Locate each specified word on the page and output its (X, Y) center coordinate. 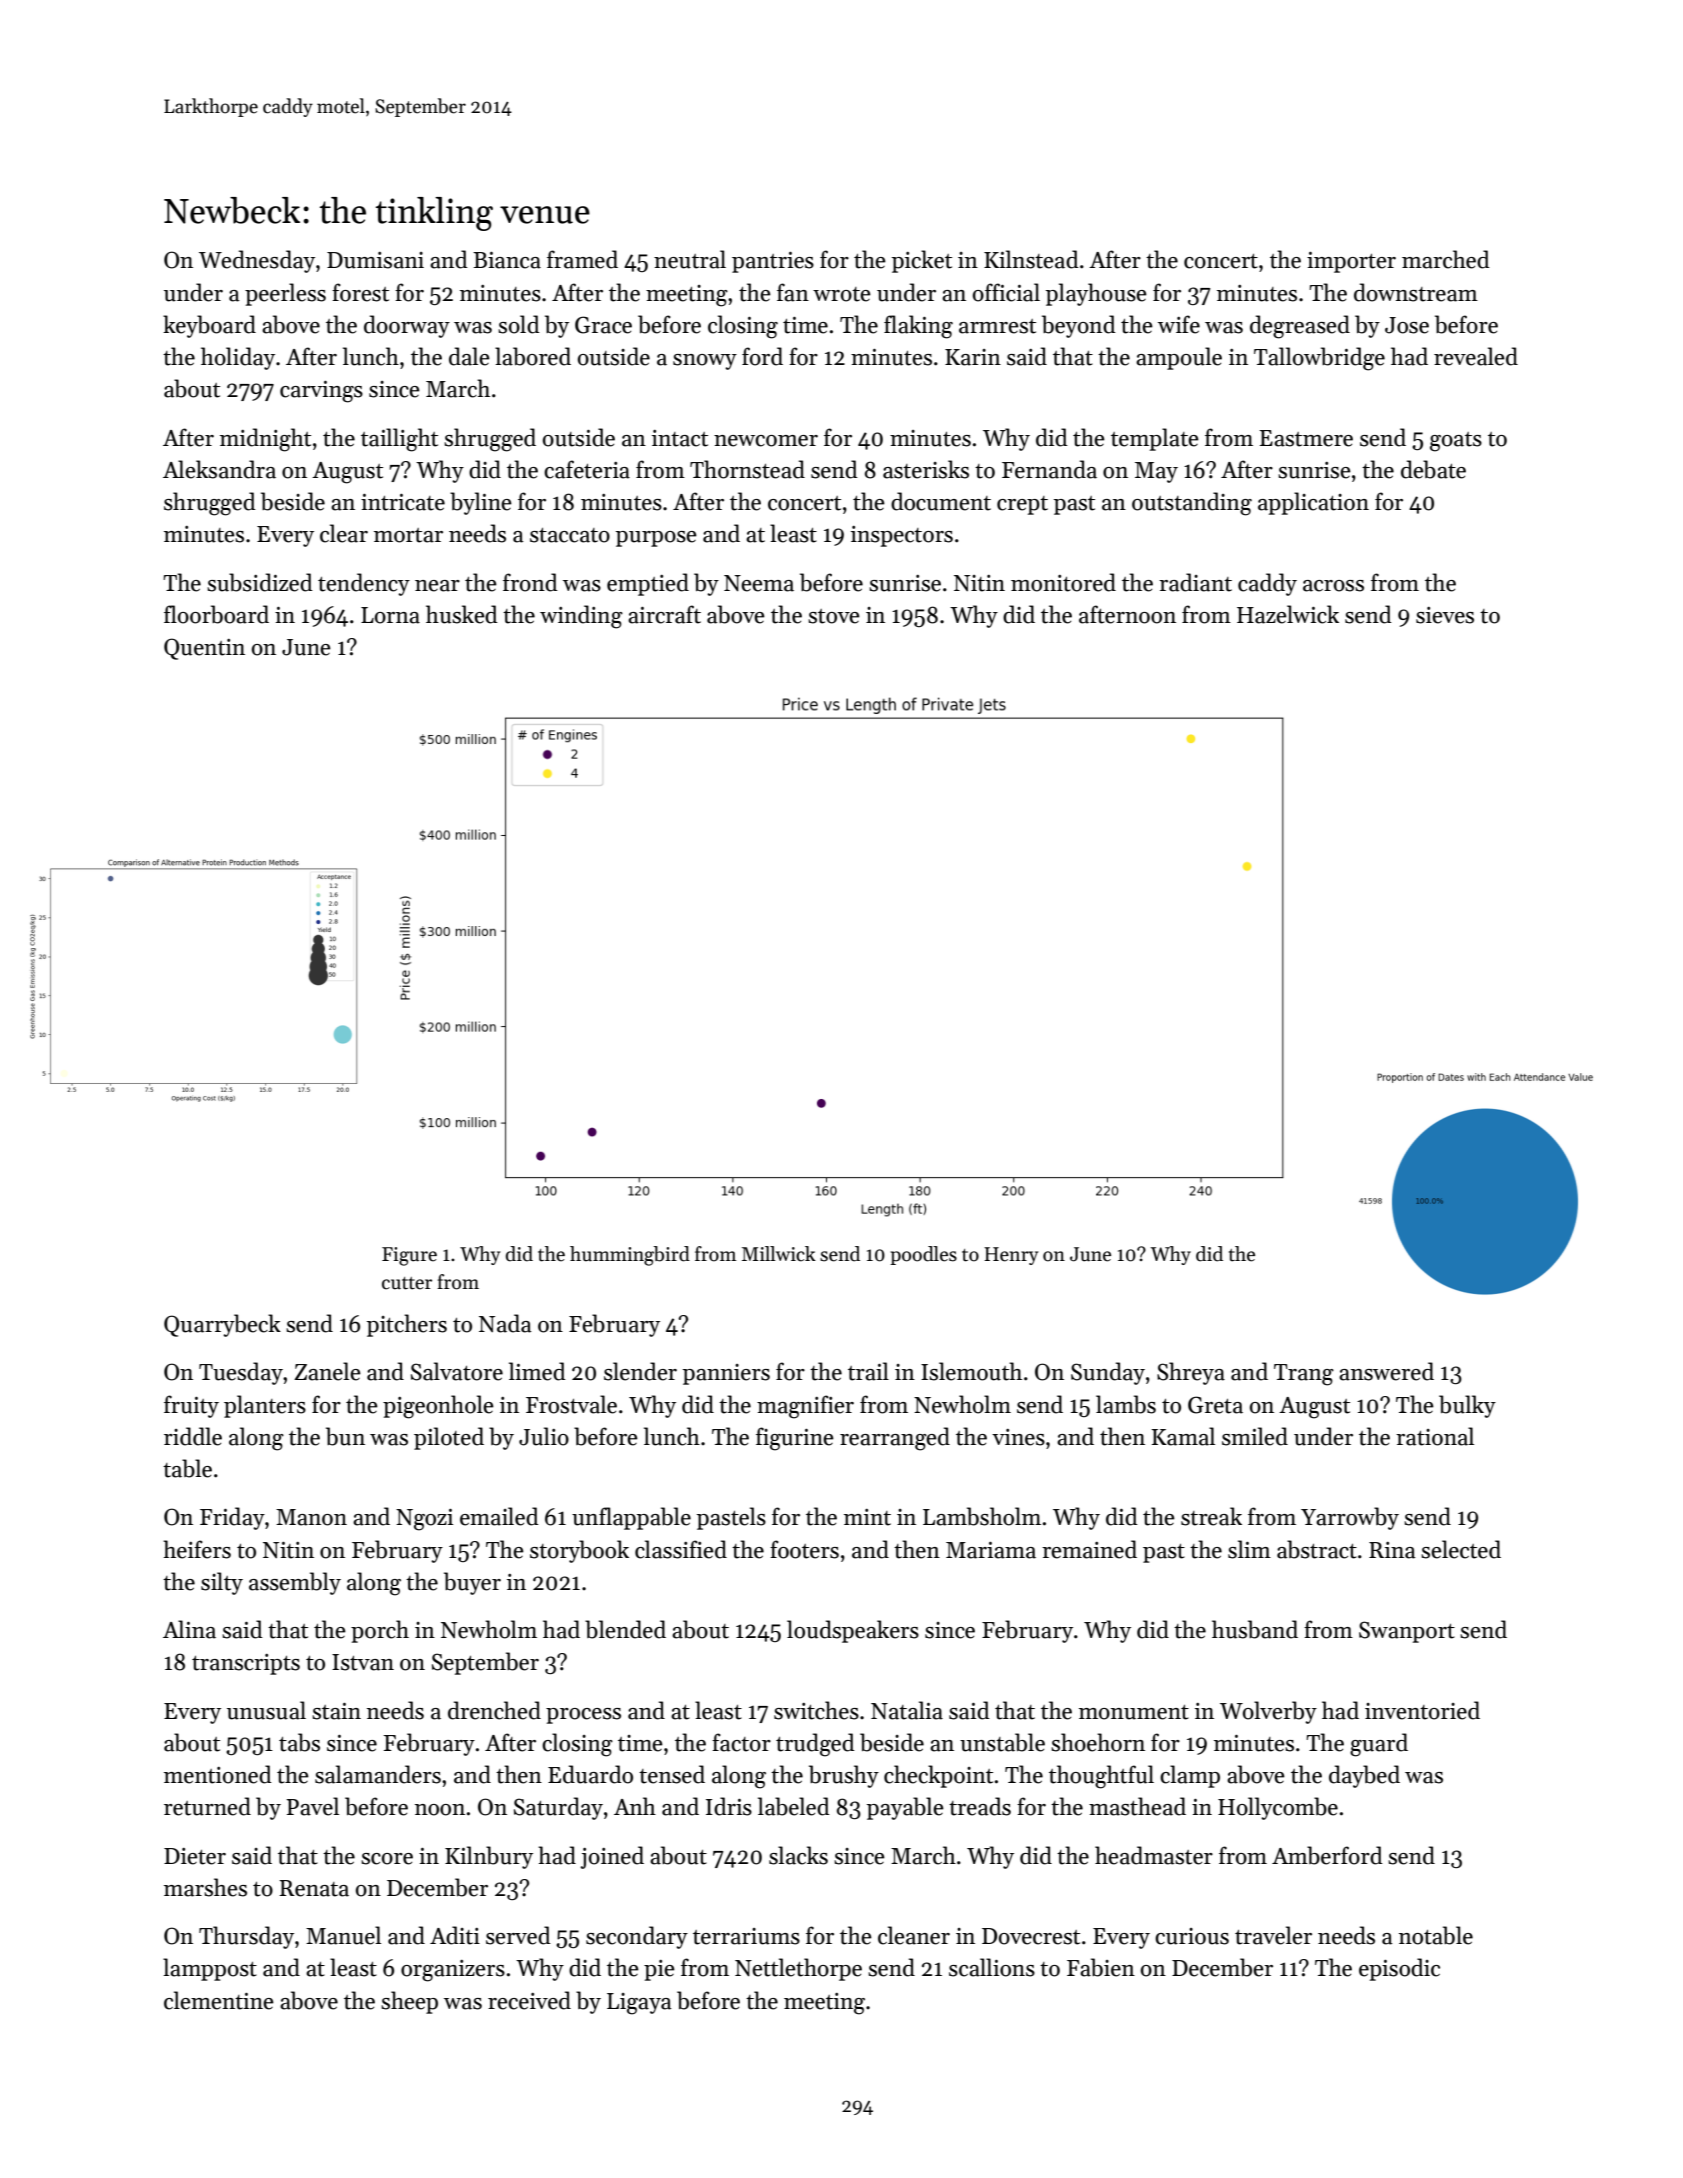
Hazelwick (1288, 614)
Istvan (363, 1662)
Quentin (204, 649)
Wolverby (1268, 1712)
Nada (505, 1323)
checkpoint (938, 1776)
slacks (798, 1855)
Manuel (343, 1935)
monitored (1063, 582)
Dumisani (375, 260)
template (1155, 439)
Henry (1011, 1256)
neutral (690, 259)
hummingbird (630, 1256)
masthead (1137, 1806)
